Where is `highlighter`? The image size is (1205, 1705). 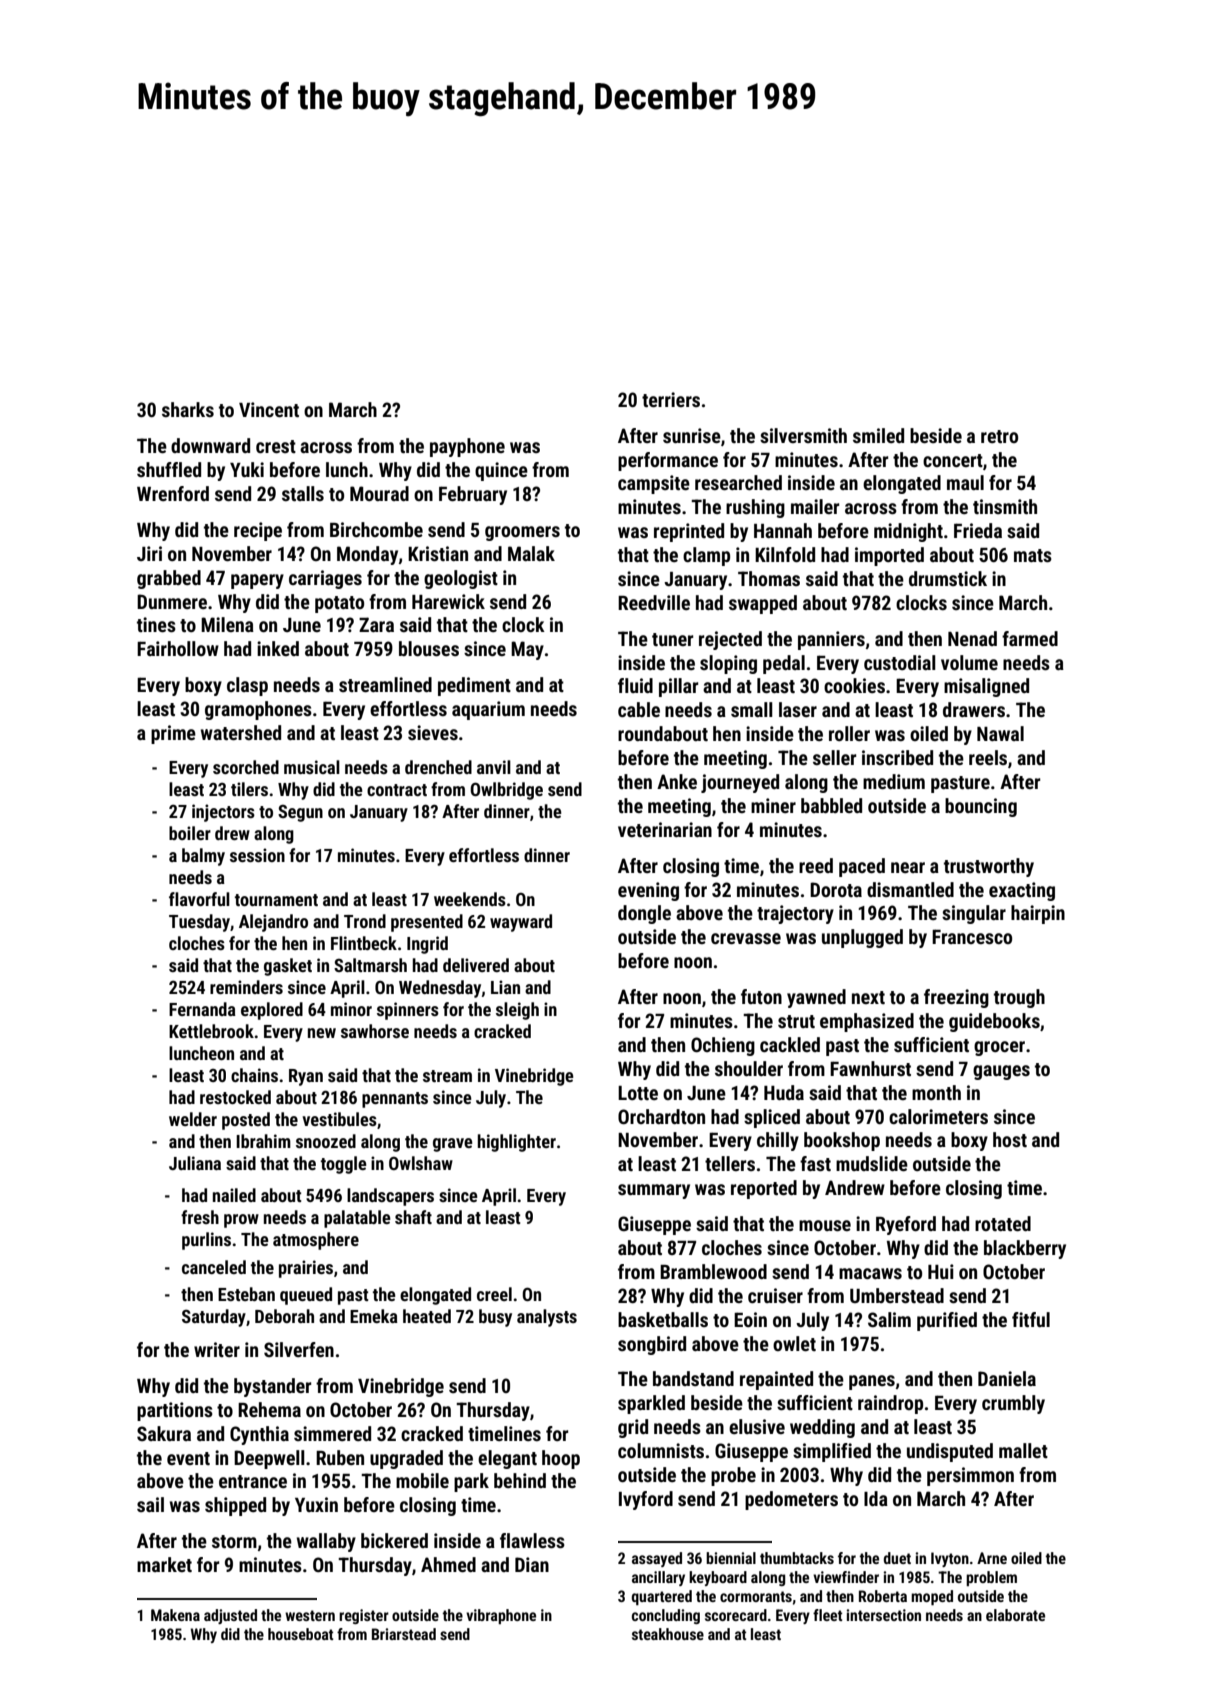 highlighter is located at coordinates (517, 1143).
